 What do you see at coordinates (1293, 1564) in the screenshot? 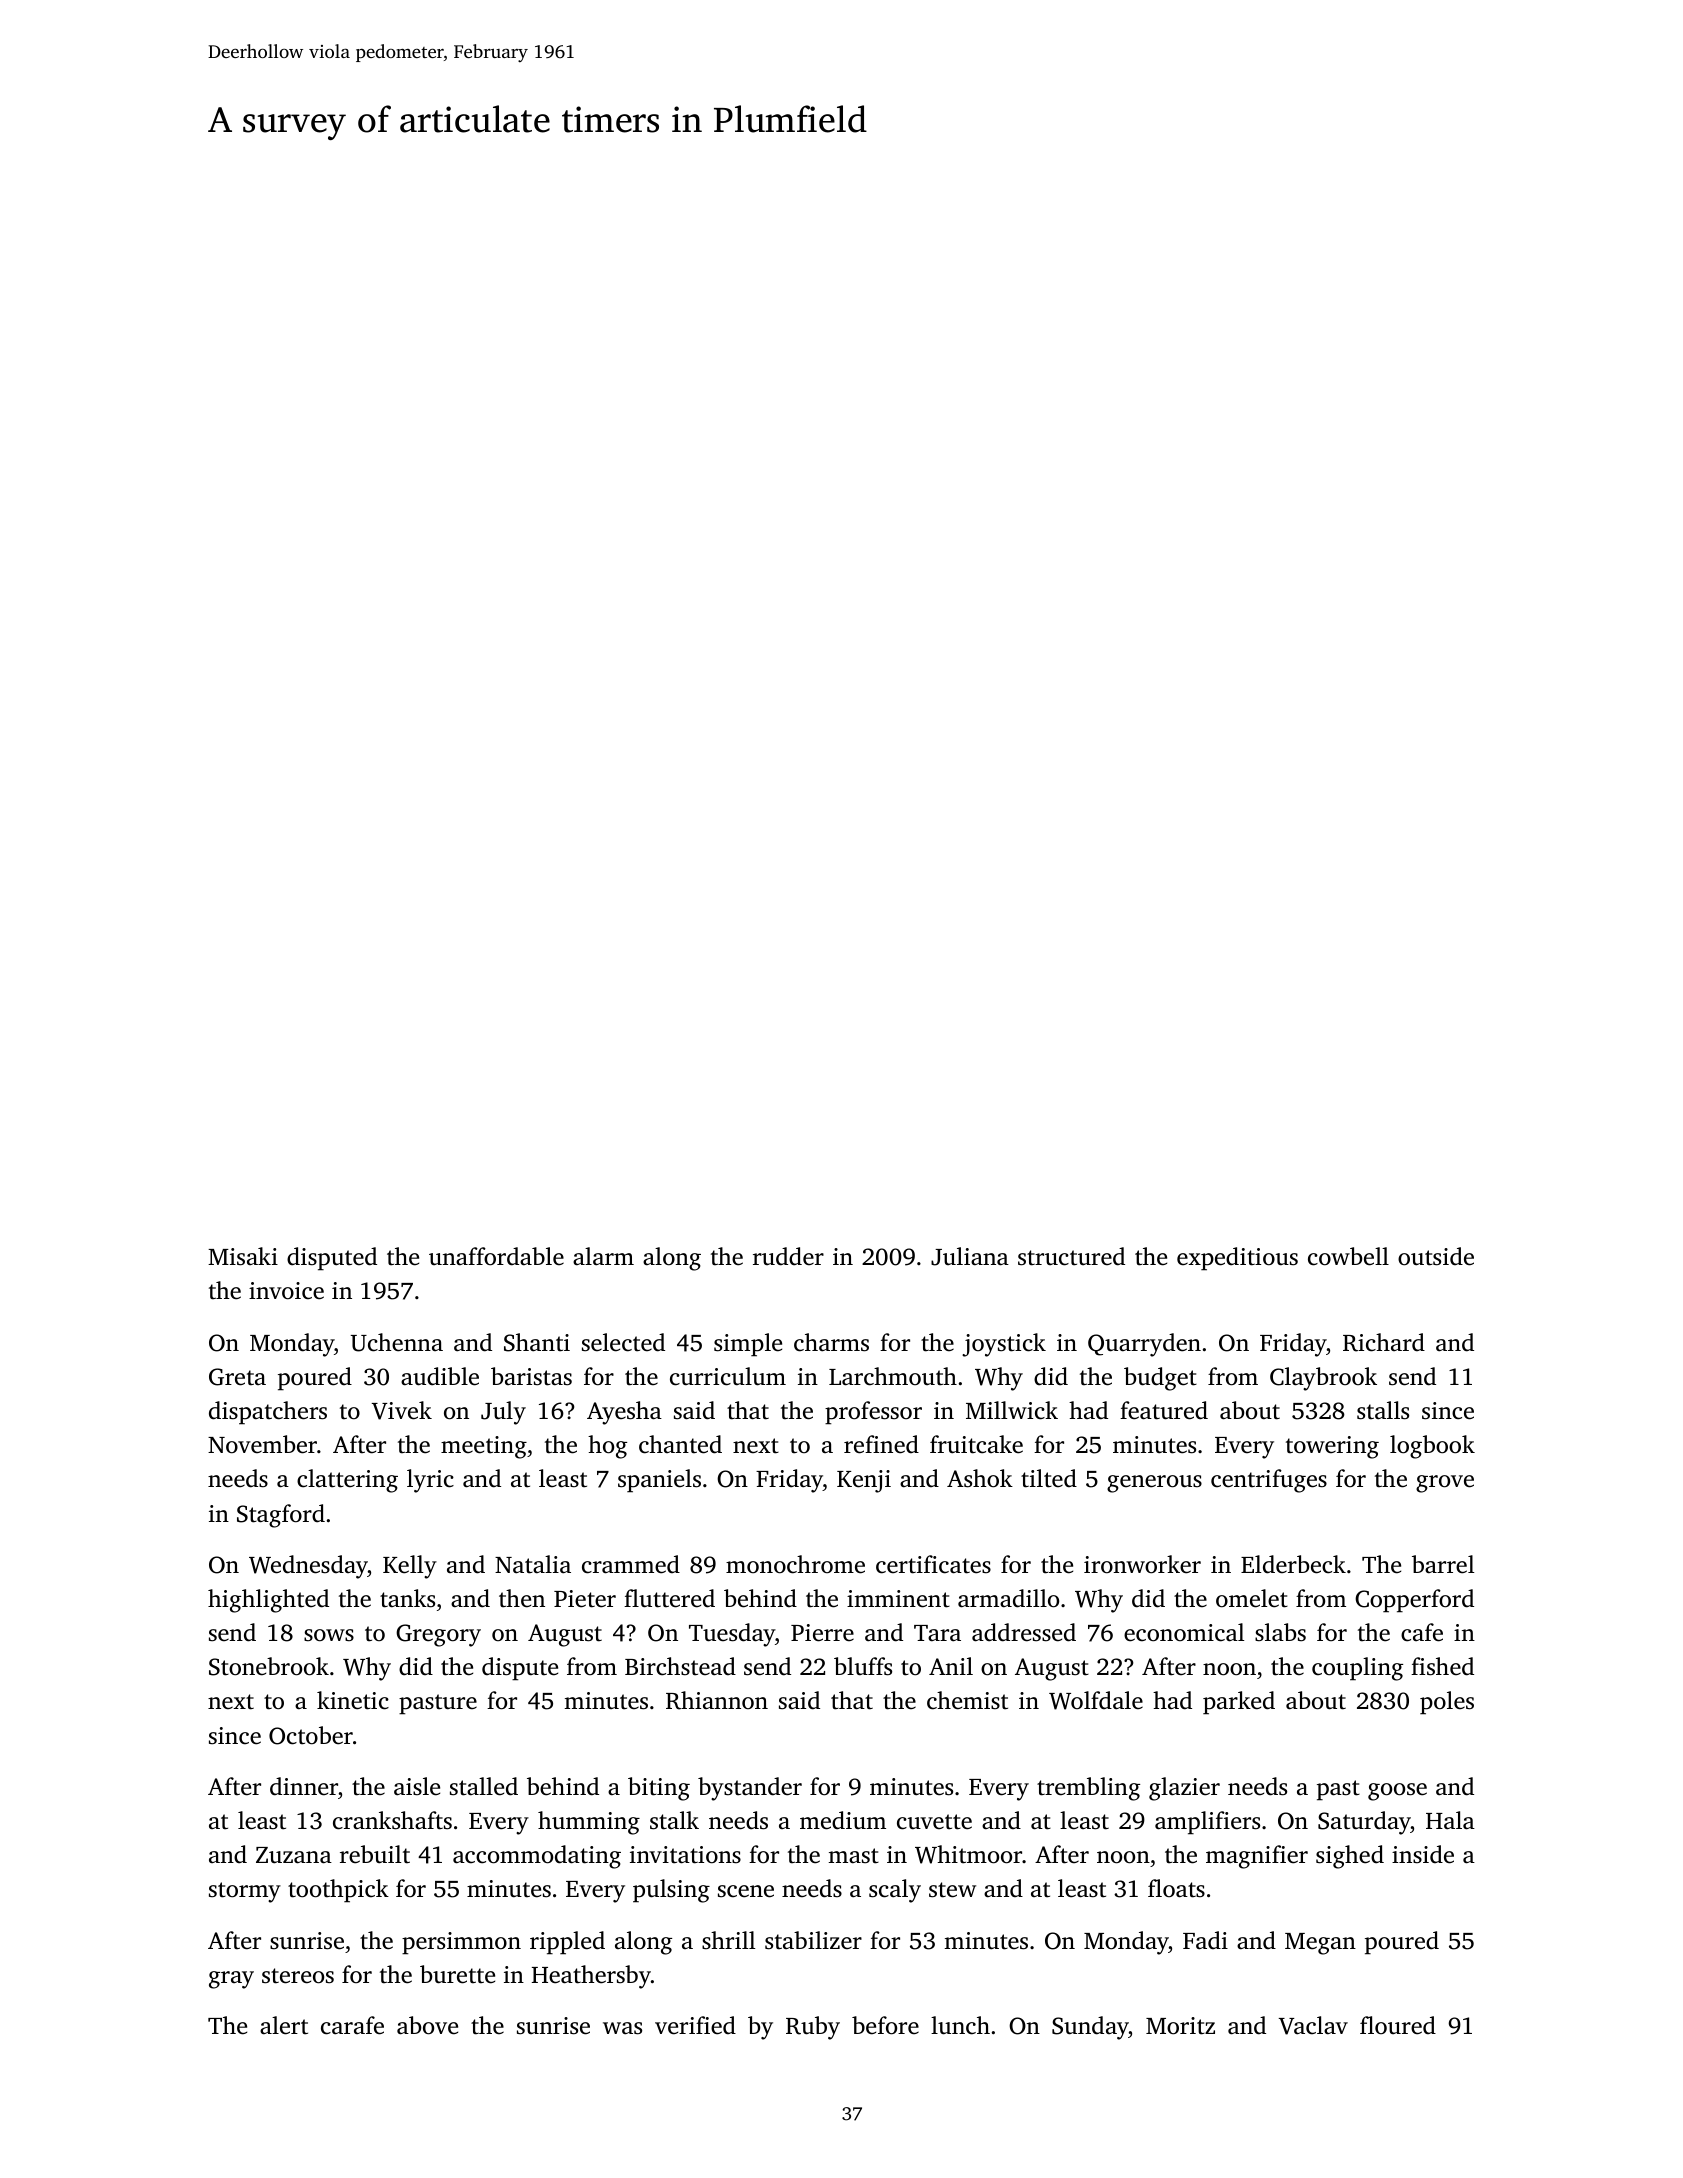
I see `Elderbeck` at bounding box center [1293, 1564].
